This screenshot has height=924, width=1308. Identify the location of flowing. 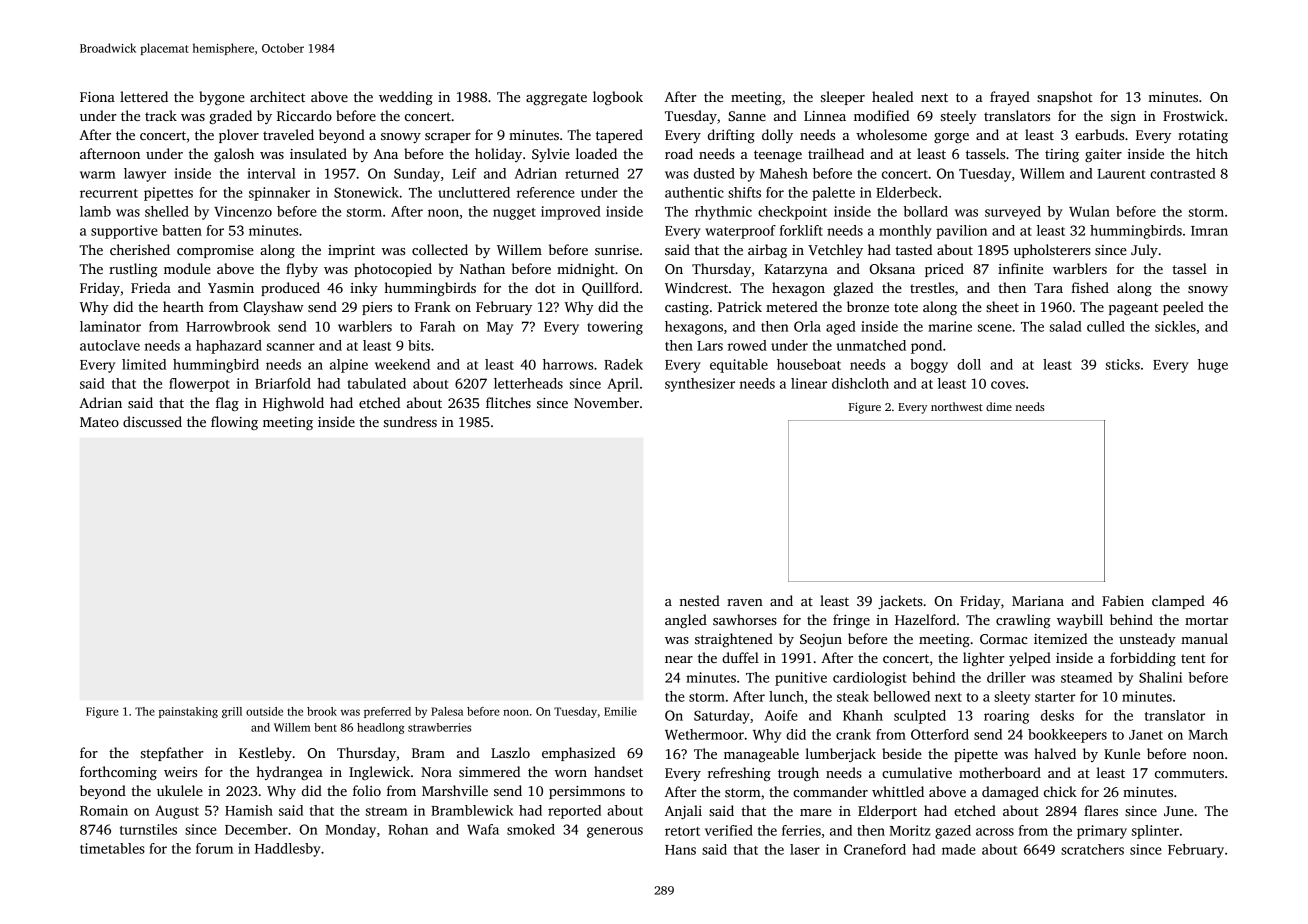
(234, 423).
